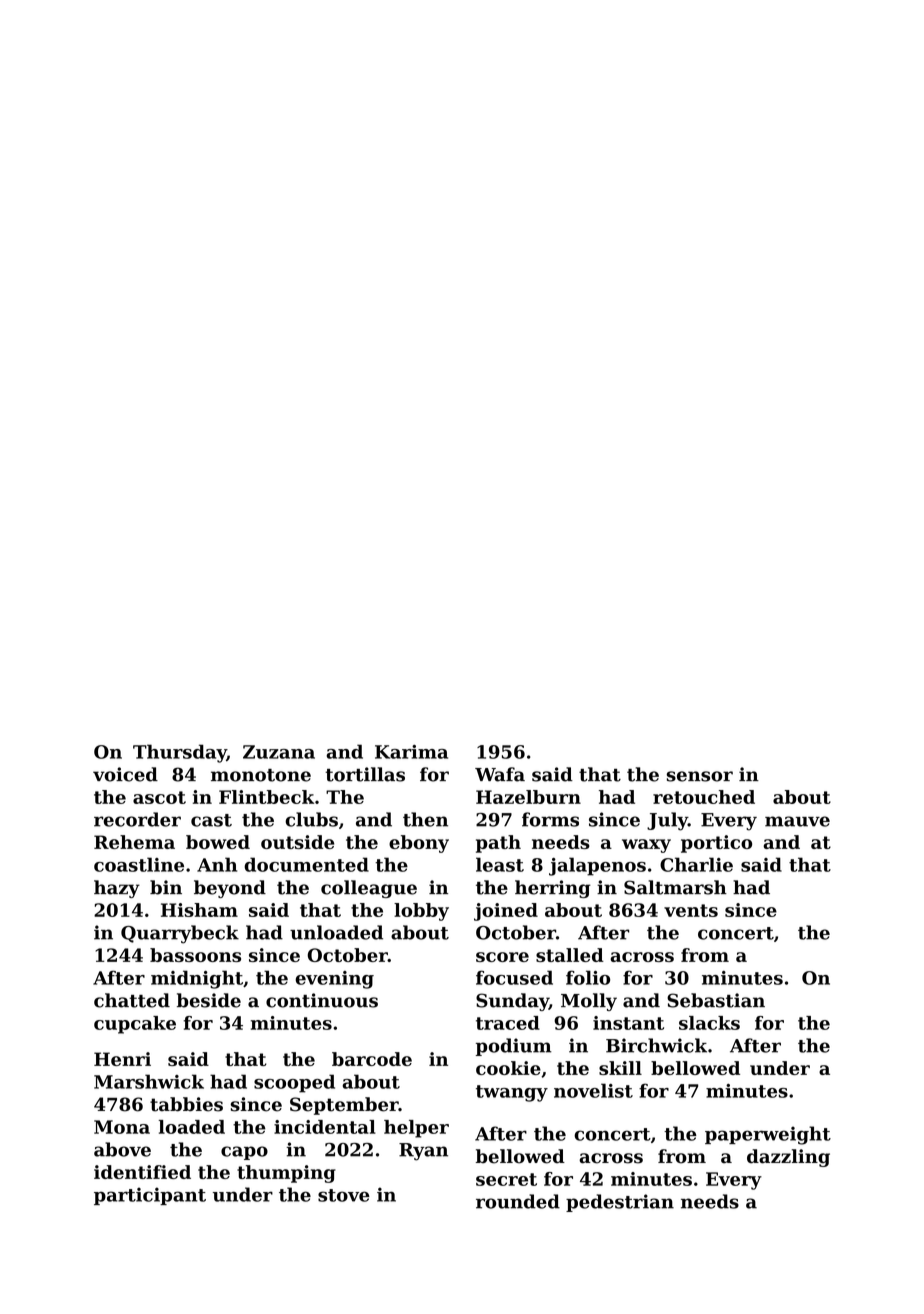 The height and width of the page is (1314, 924). Describe the element at coordinates (508, 1023) in the page. I see `traced` at that location.
